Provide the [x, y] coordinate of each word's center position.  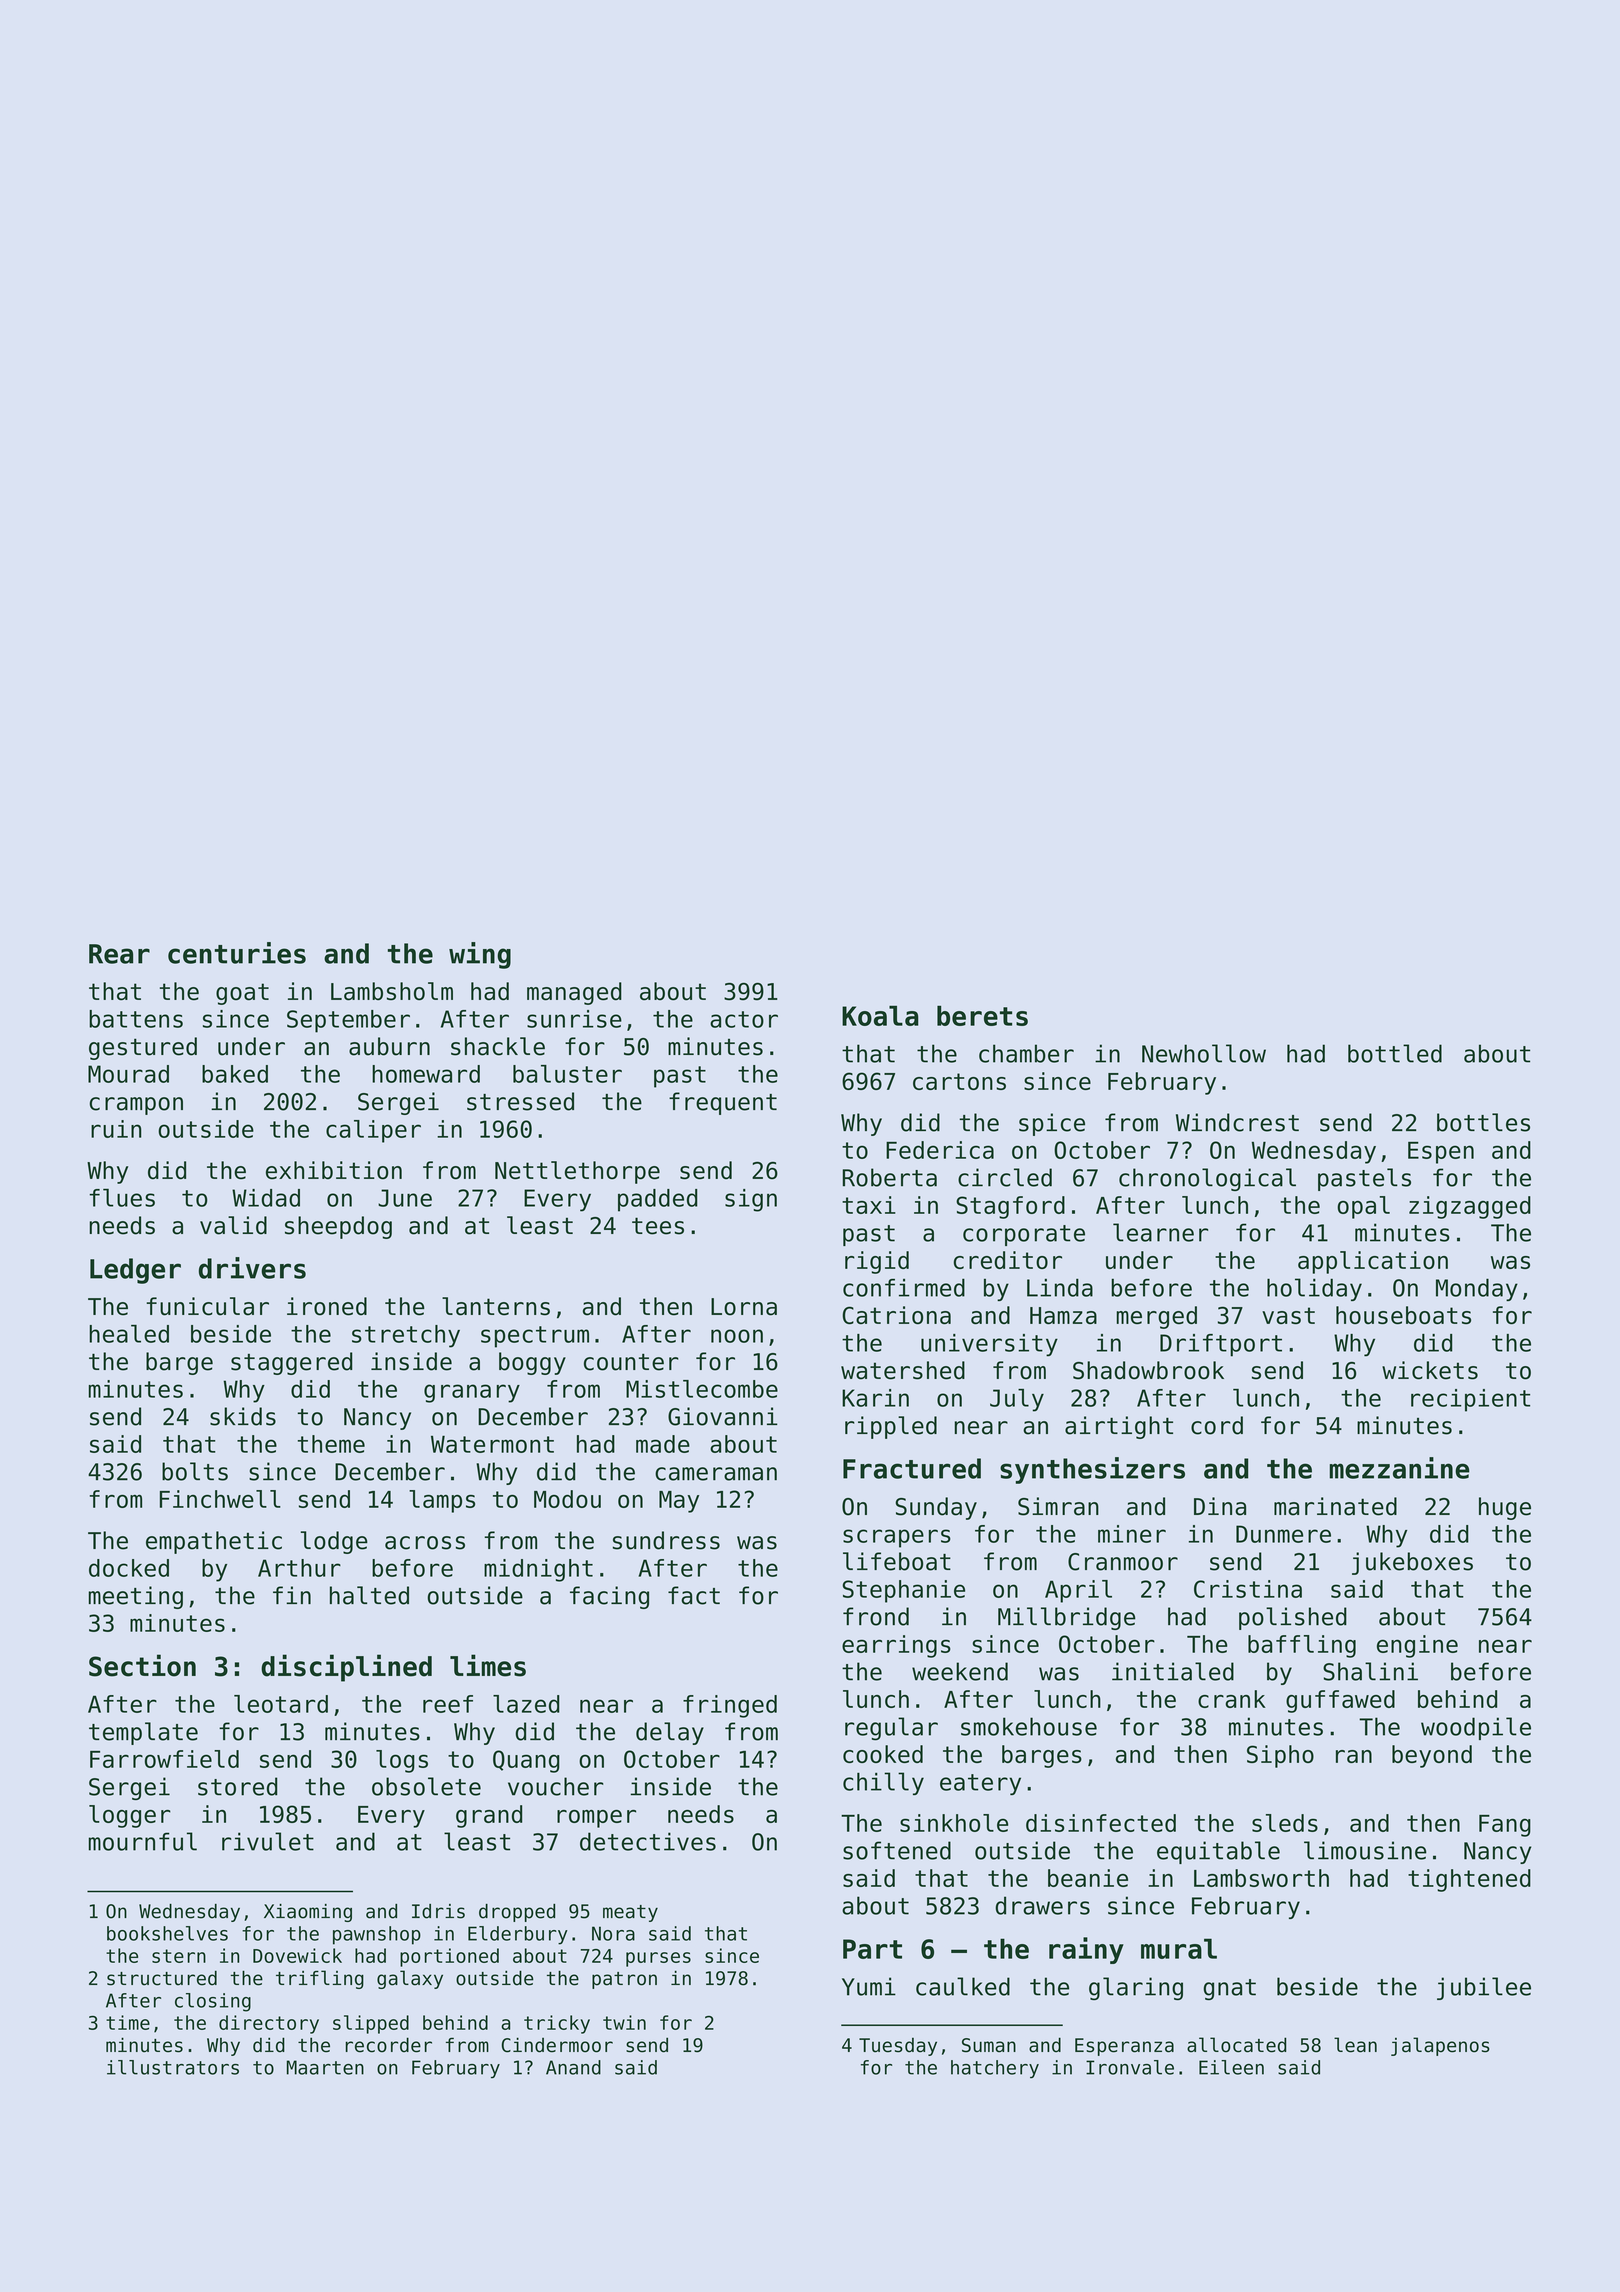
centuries [237, 953]
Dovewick [297, 1955]
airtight [1119, 1427]
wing [480, 955]
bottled [1395, 1053]
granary [472, 1393]
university [989, 1345]
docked [129, 1568]
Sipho [1280, 1756]
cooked [883, 1754]
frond [876, 1616]
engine [1417, 1646]
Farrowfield [164, 1759]
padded [657, 1200]
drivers [252, 1268]
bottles [1483, 1122]
